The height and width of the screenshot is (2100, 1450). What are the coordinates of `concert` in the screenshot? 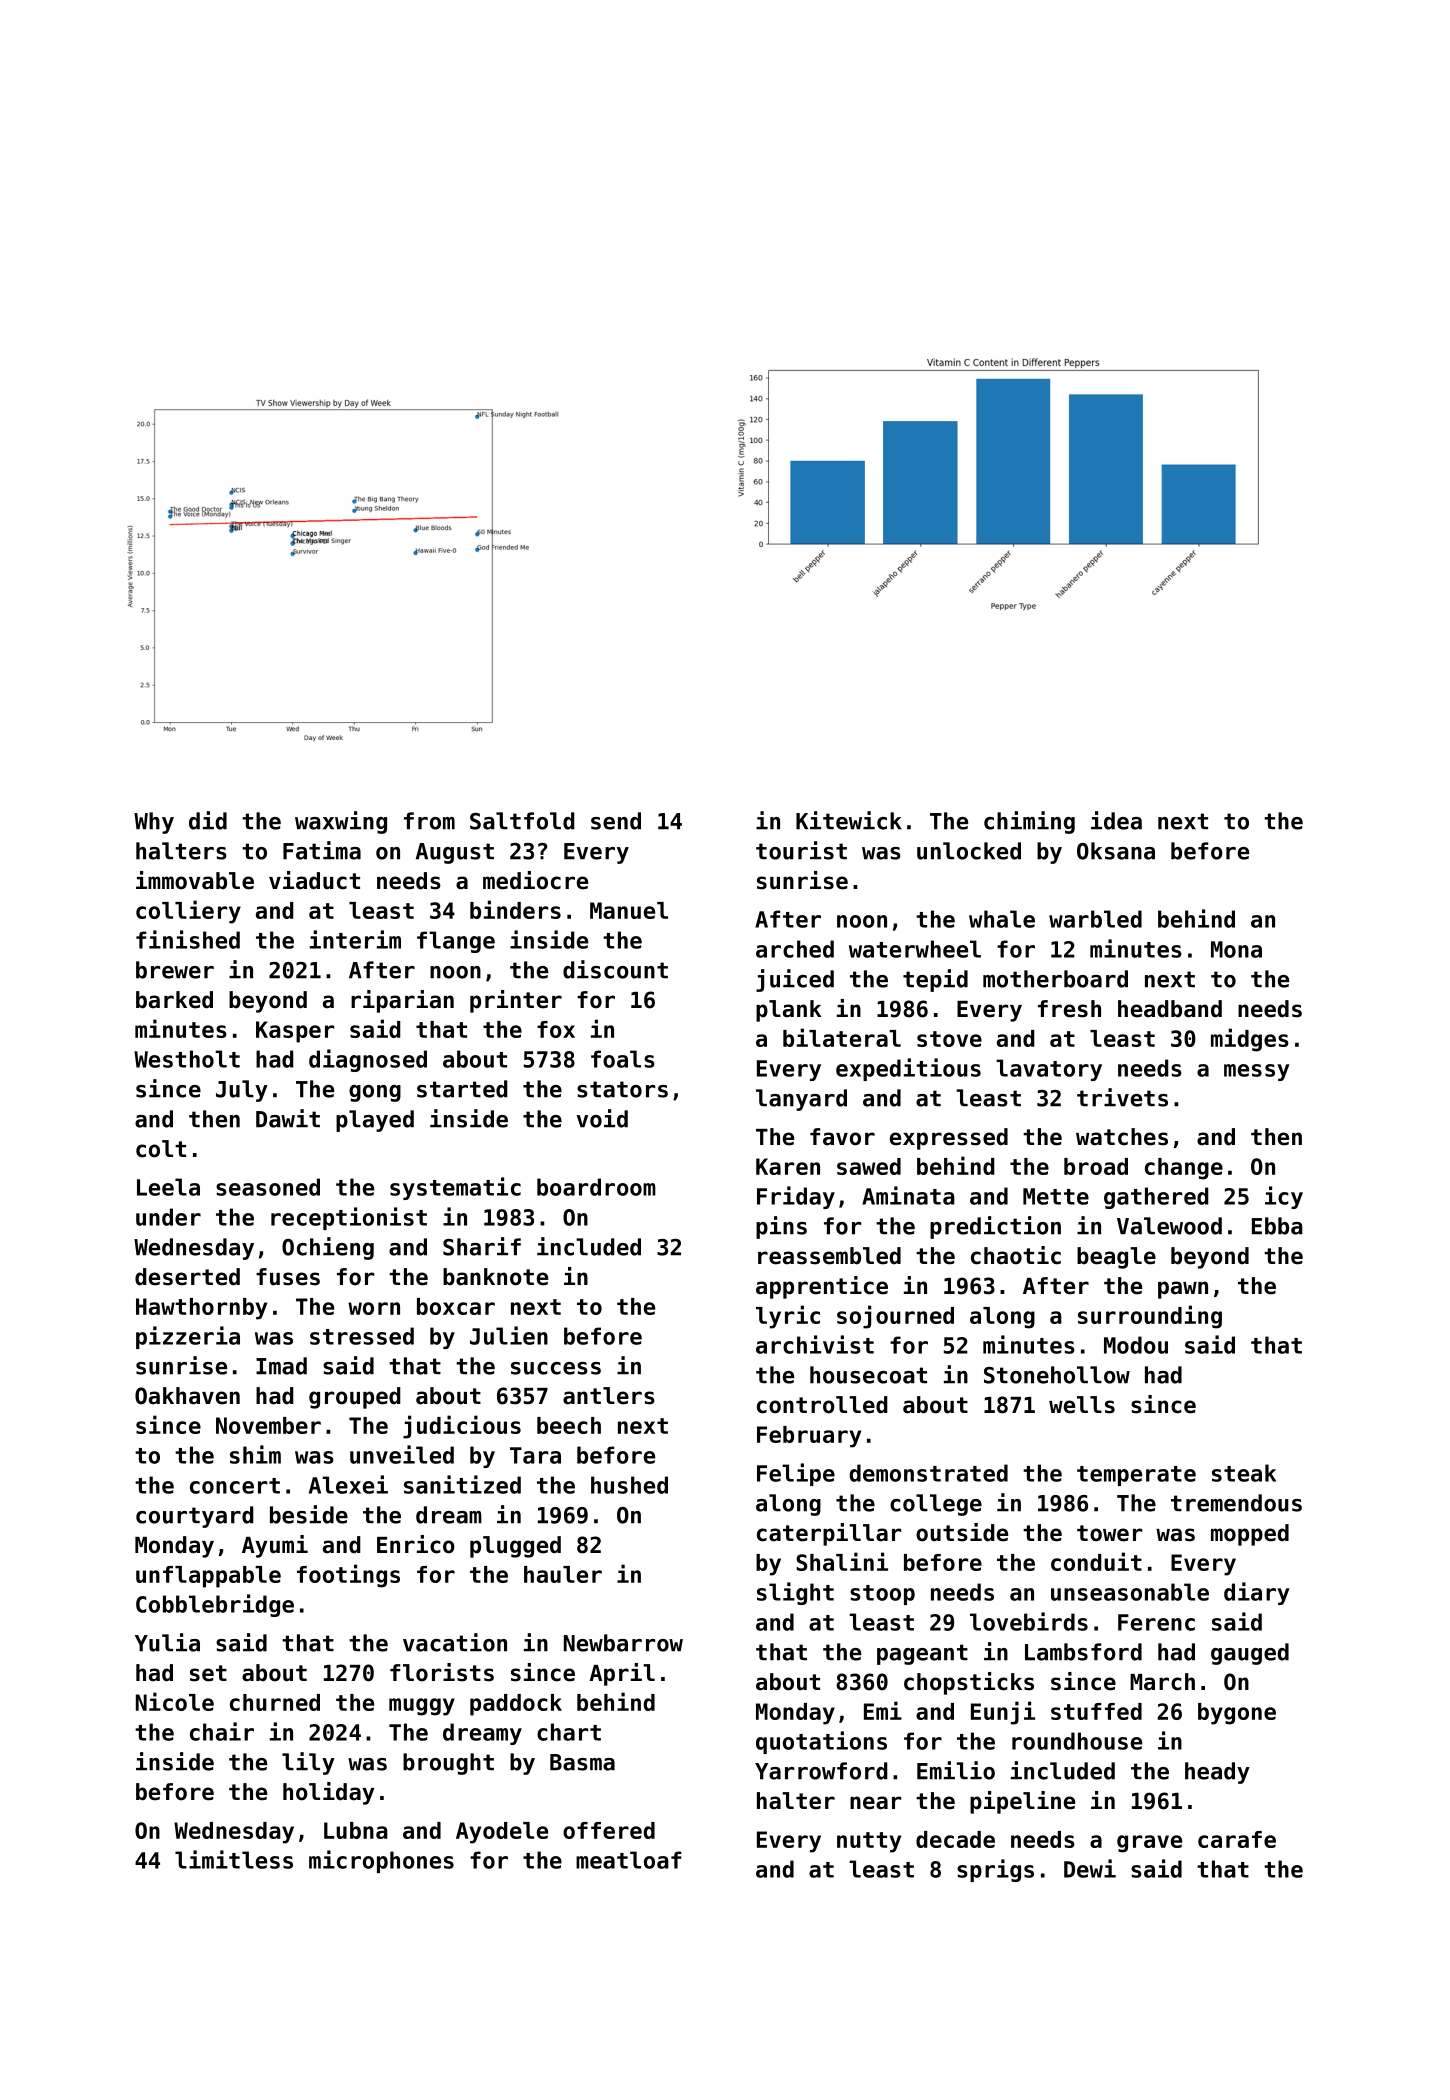 It's located at (235, 1486).
